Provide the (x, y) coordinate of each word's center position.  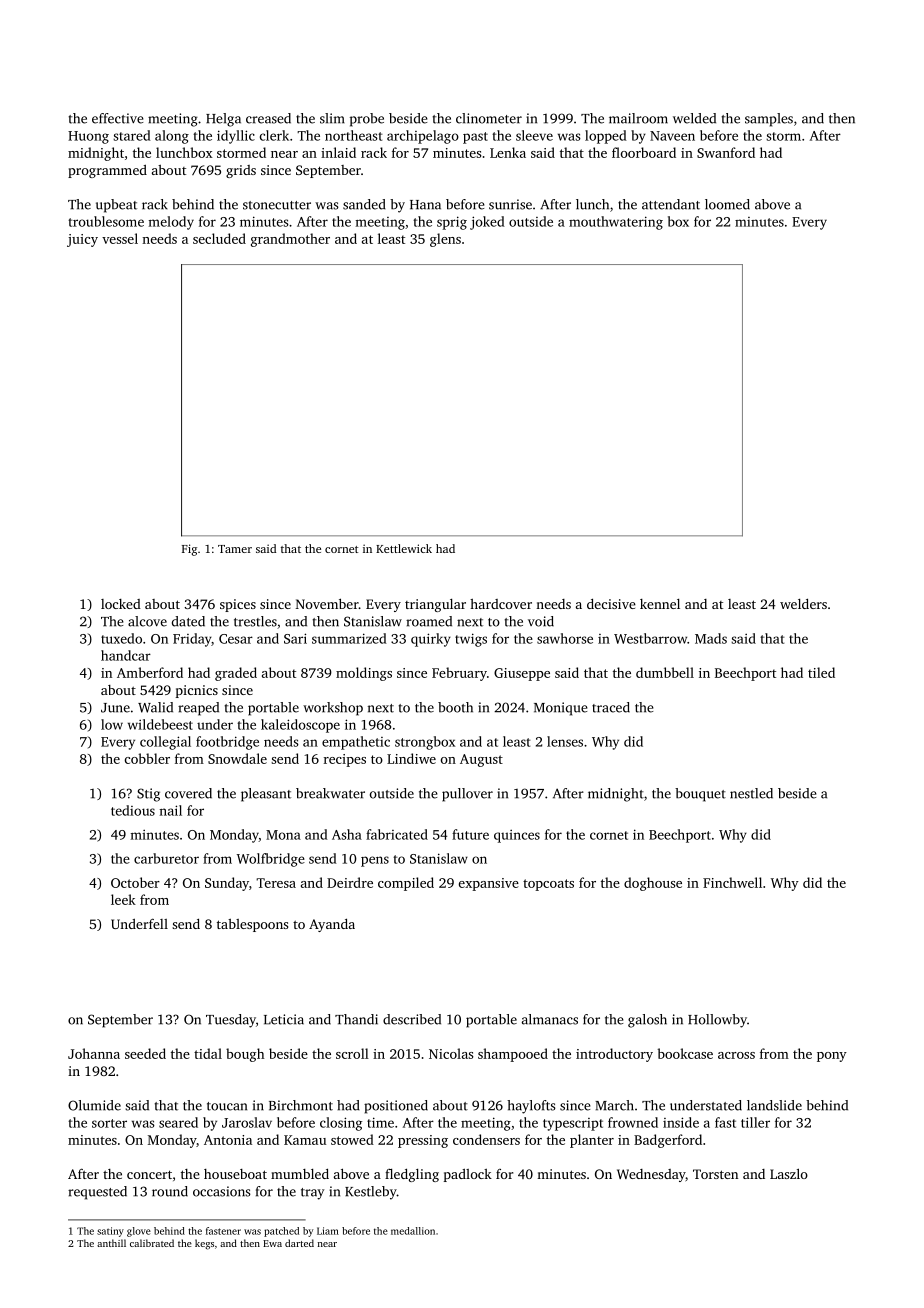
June (115, 708)
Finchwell (732, 882)
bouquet (700, 795)
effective (118, 118)
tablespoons (252, 925)
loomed (727, 204)
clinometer (489, 118)
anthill (111, 1243)
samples (769, 120)
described (412, 1019)
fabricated (397, 834)
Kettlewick (404, 548)
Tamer (235, 549)
